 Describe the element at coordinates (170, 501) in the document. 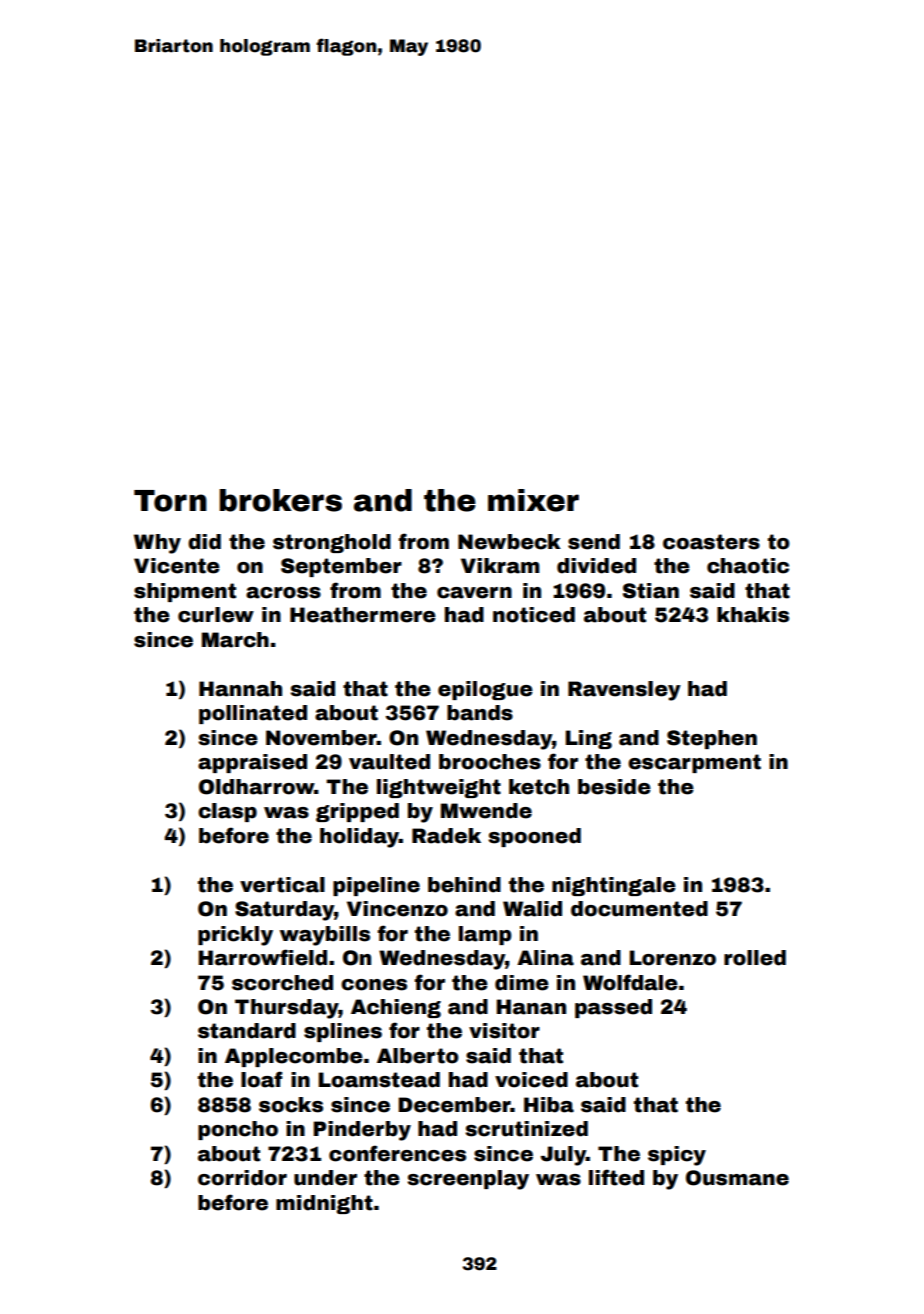

I see `Torn` at that location.
